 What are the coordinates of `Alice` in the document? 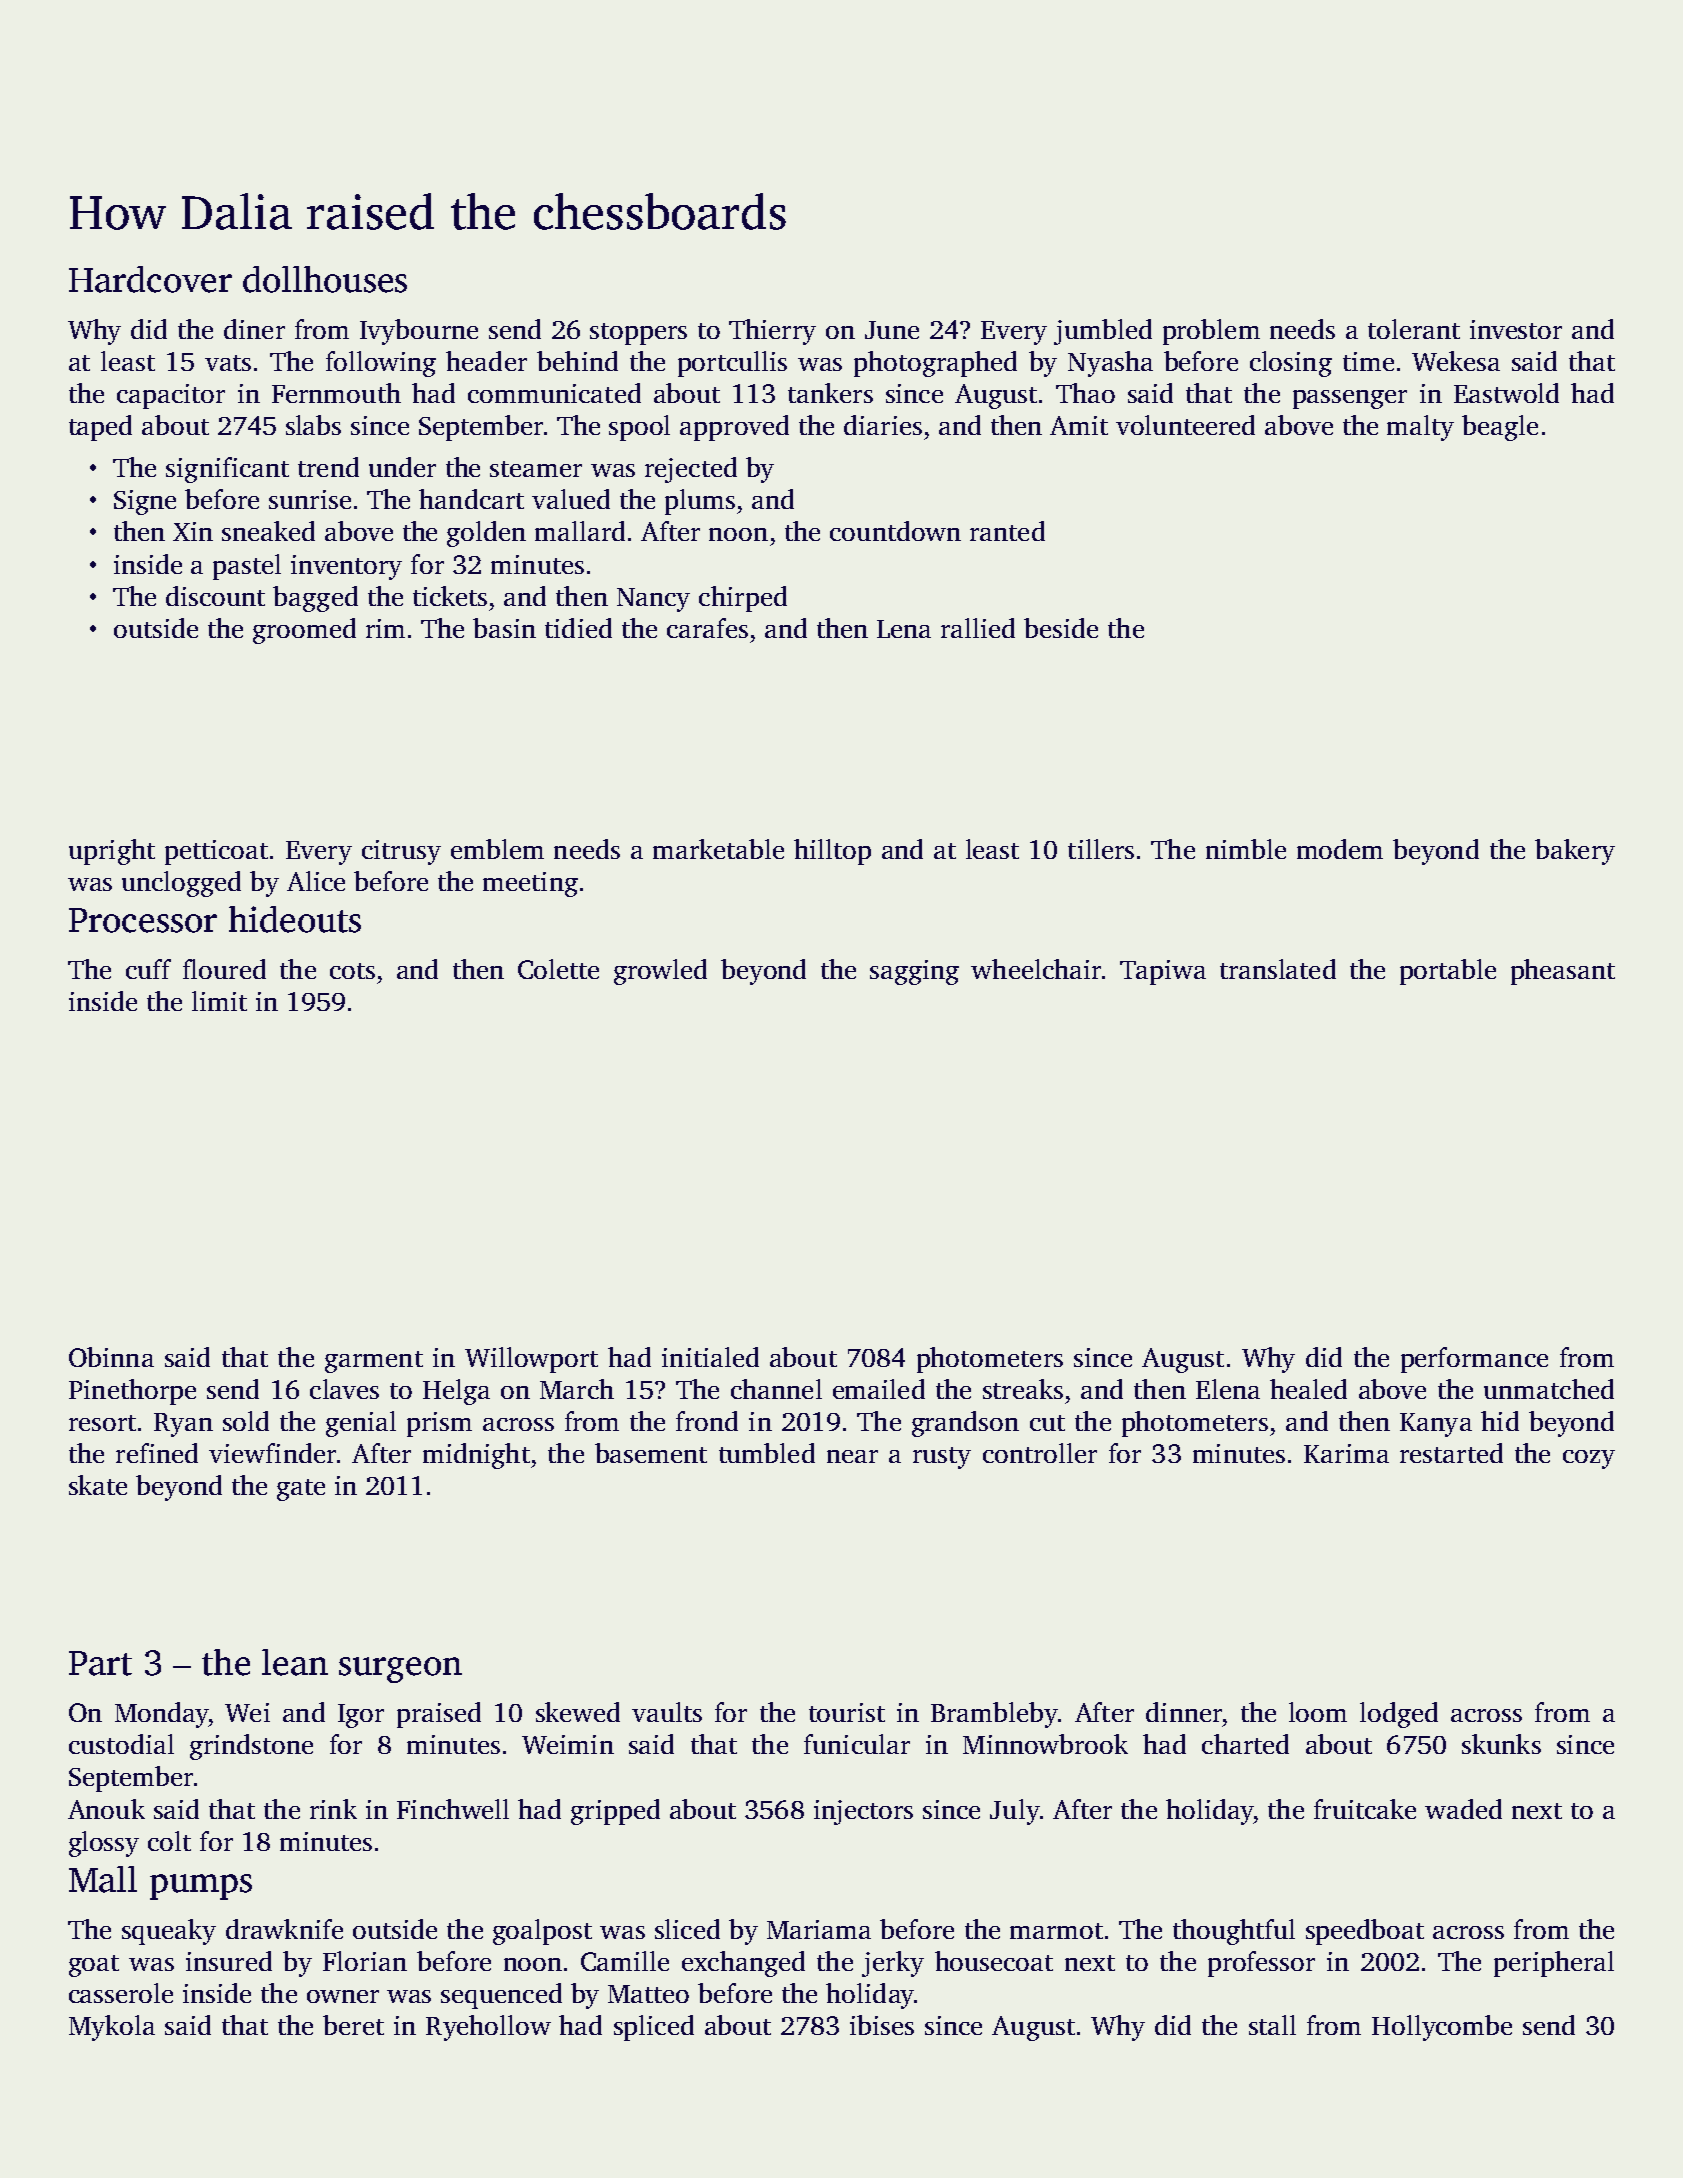 It's located at (316, 881).
